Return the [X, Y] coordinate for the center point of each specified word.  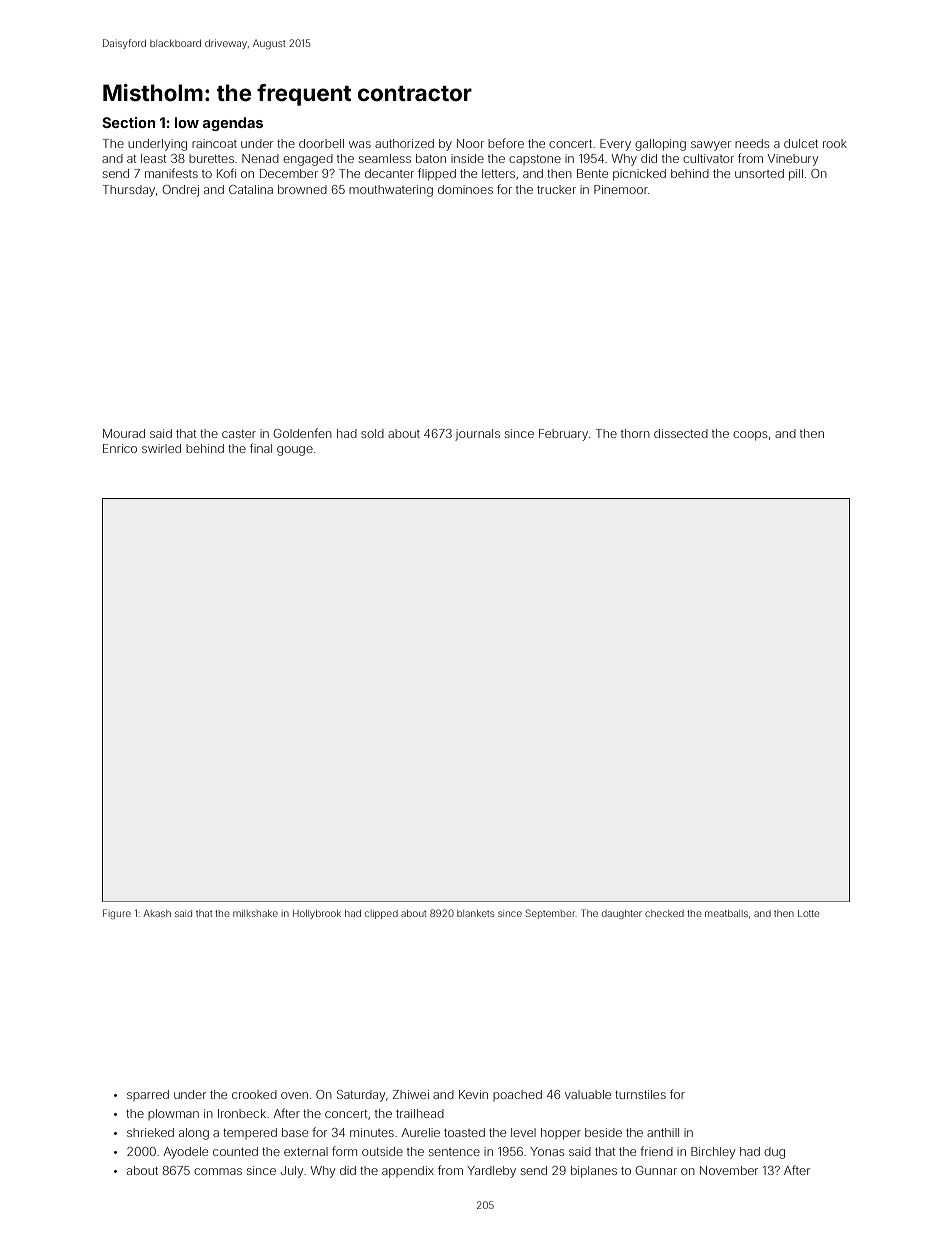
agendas [233, 124]
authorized [404, 143]
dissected [681, 433]
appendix [408, 1172]
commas [218, 1171]
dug [774, 1153]
